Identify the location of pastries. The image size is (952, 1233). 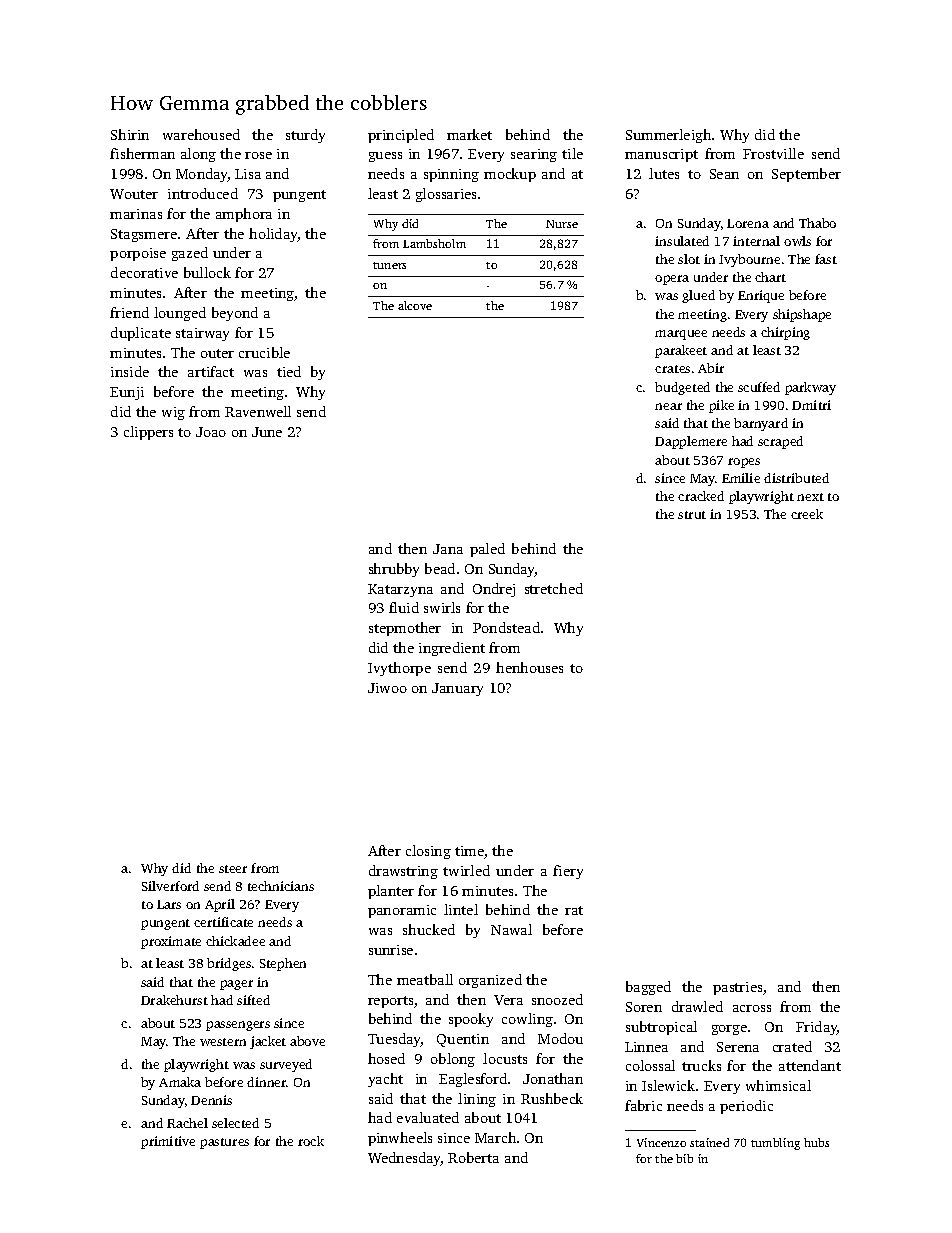
(737, 988).
